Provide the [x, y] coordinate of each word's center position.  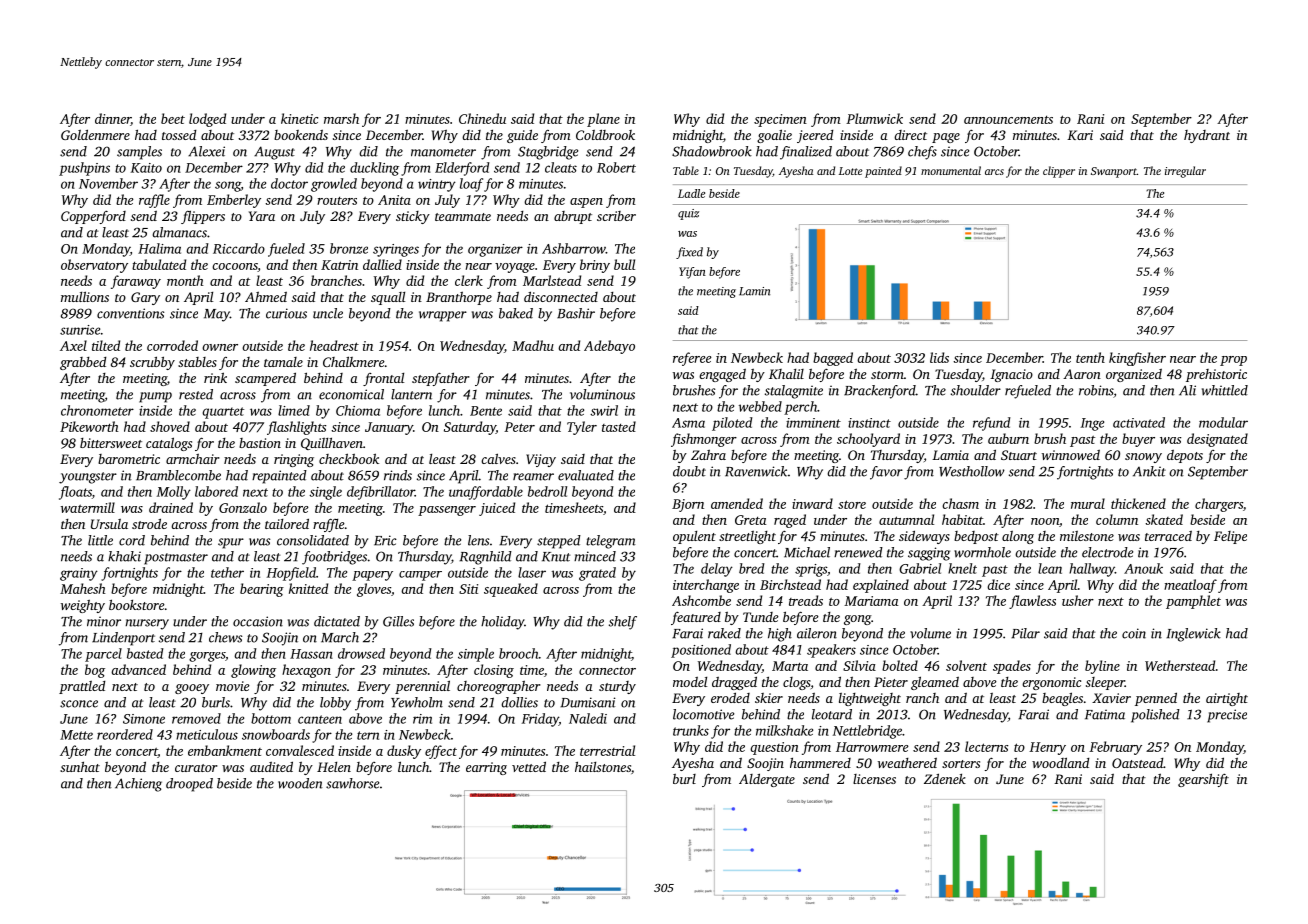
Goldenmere [95, 134]
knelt [962, 568]
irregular [1185, 172]
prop [1233, 361]
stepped [559, 542]
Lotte [851, 171]
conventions [130, 313]
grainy [79, 574]
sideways [924, 537]
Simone [144, 719]
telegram [611, 542]
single [325, 493]
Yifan [692, 273]
